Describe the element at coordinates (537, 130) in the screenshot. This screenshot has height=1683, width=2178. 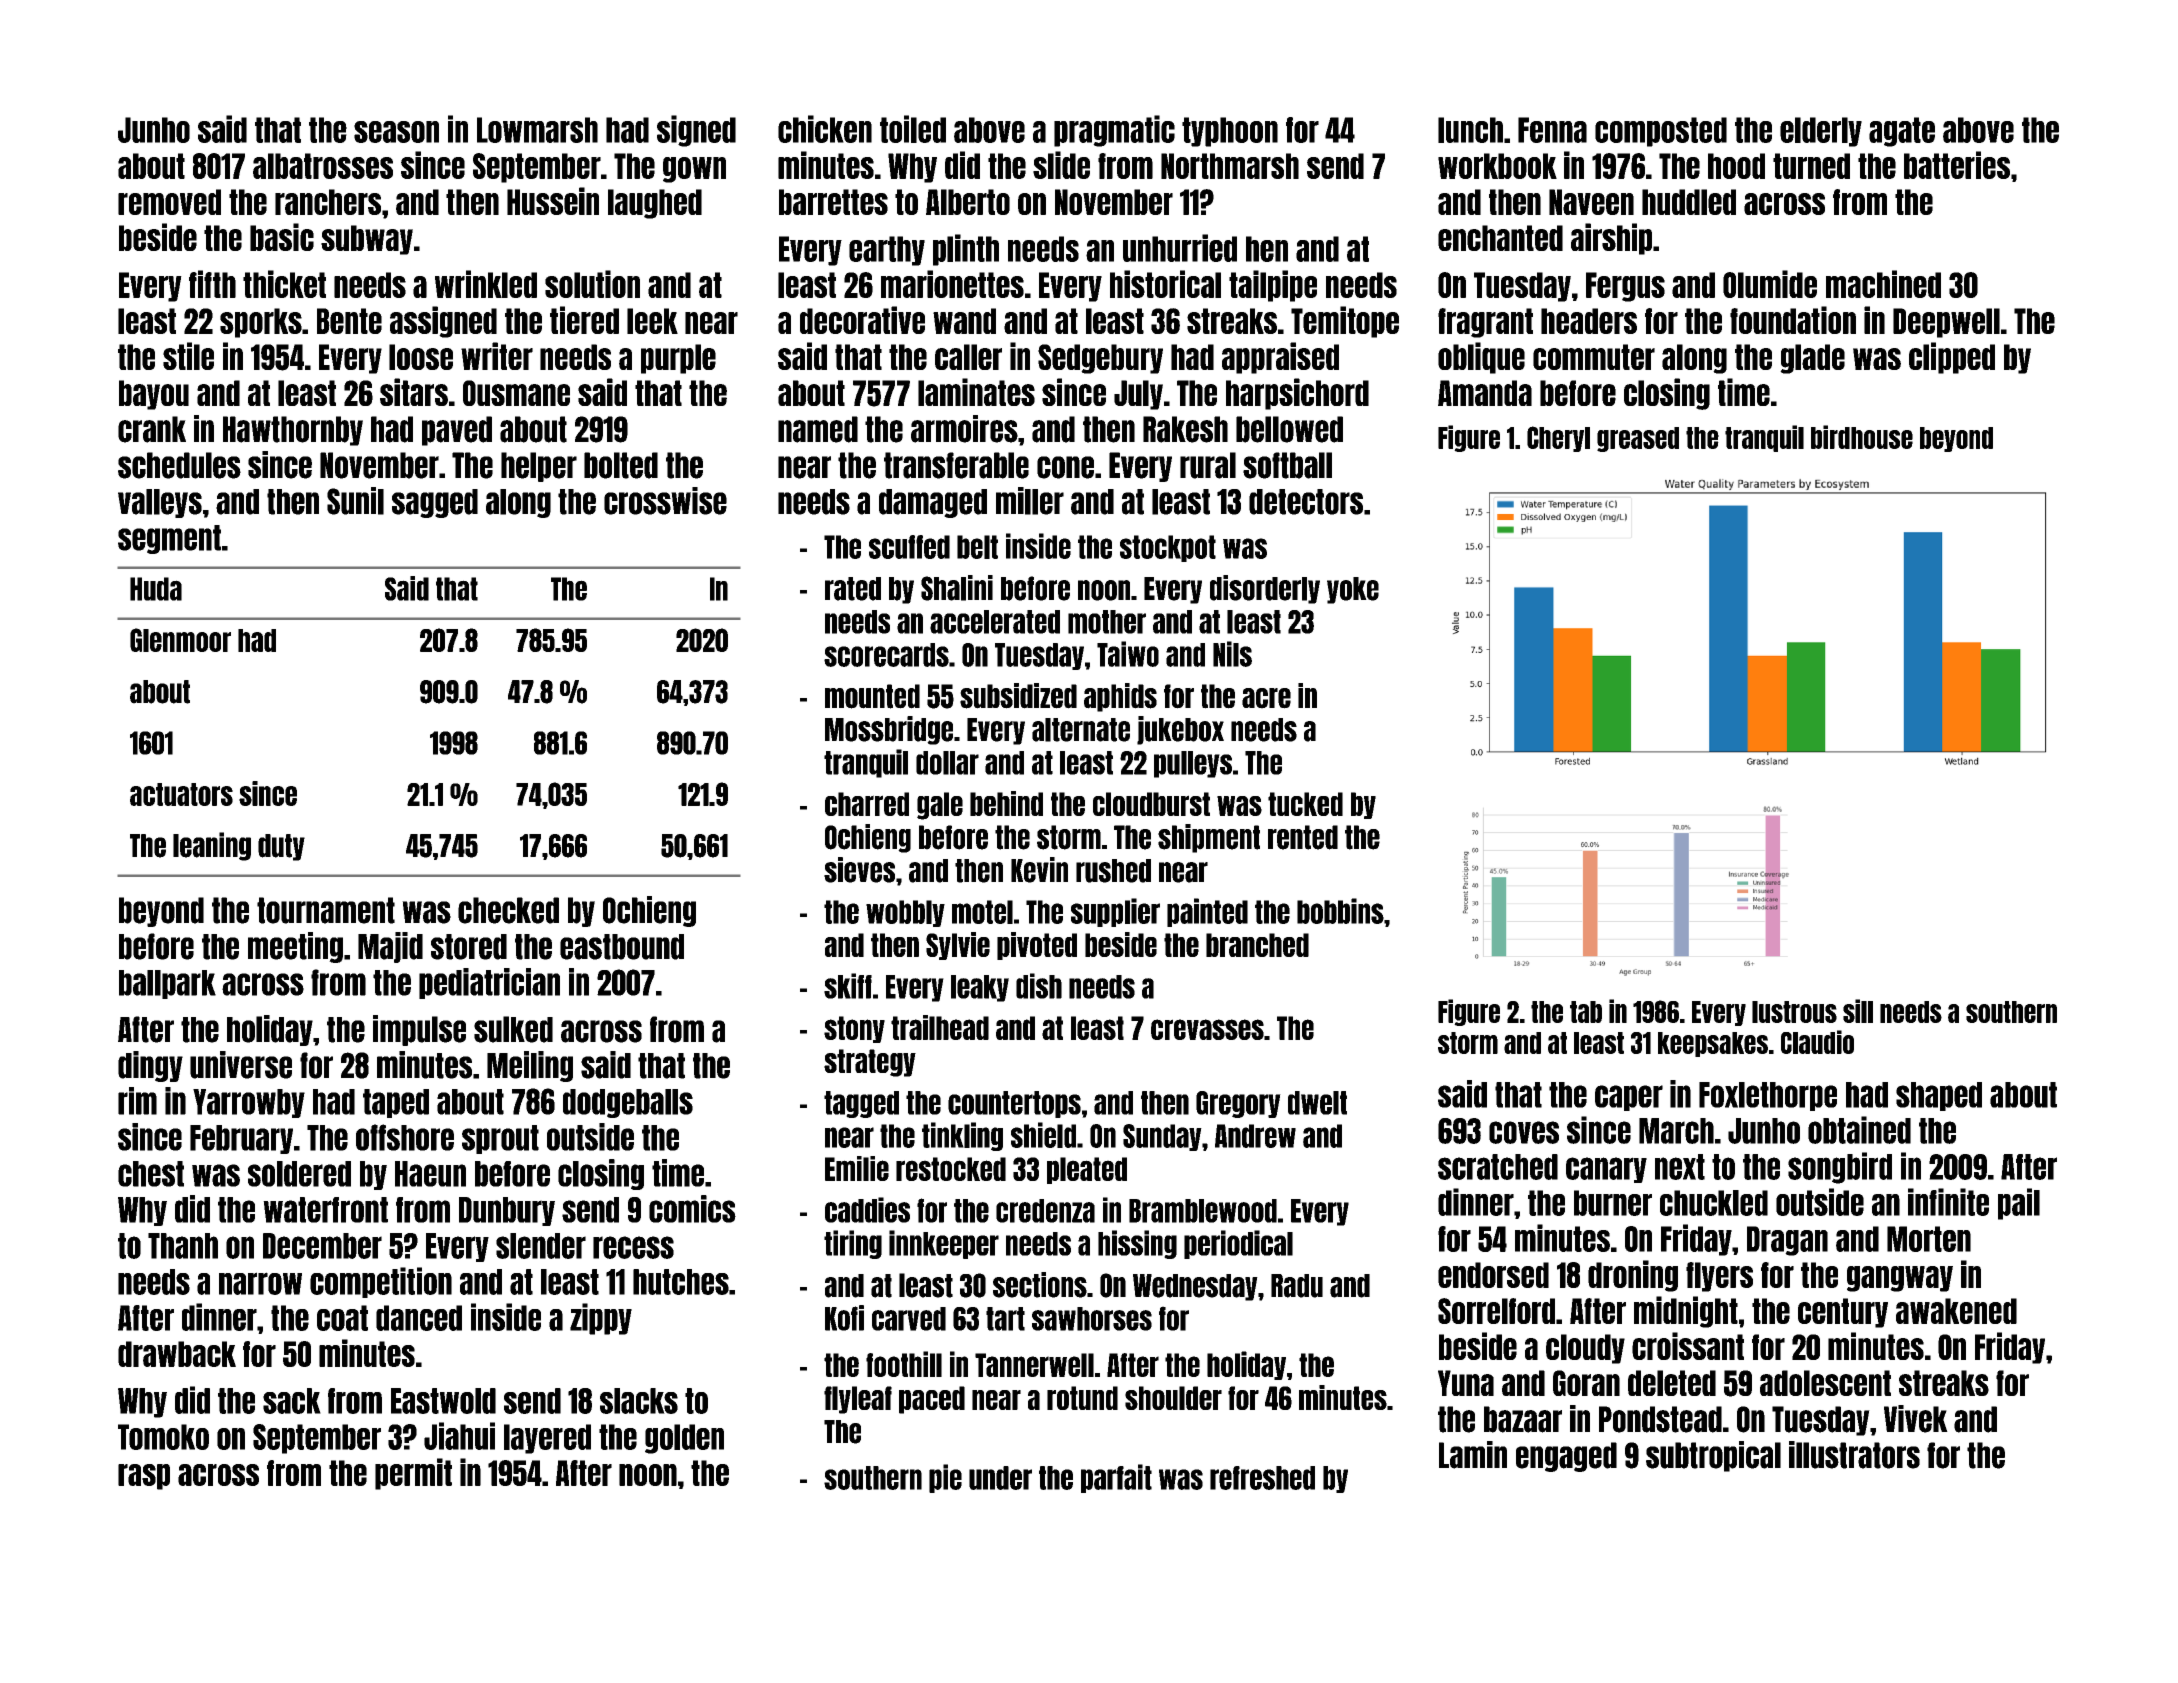
I see `Lowmarsh` at that location.
